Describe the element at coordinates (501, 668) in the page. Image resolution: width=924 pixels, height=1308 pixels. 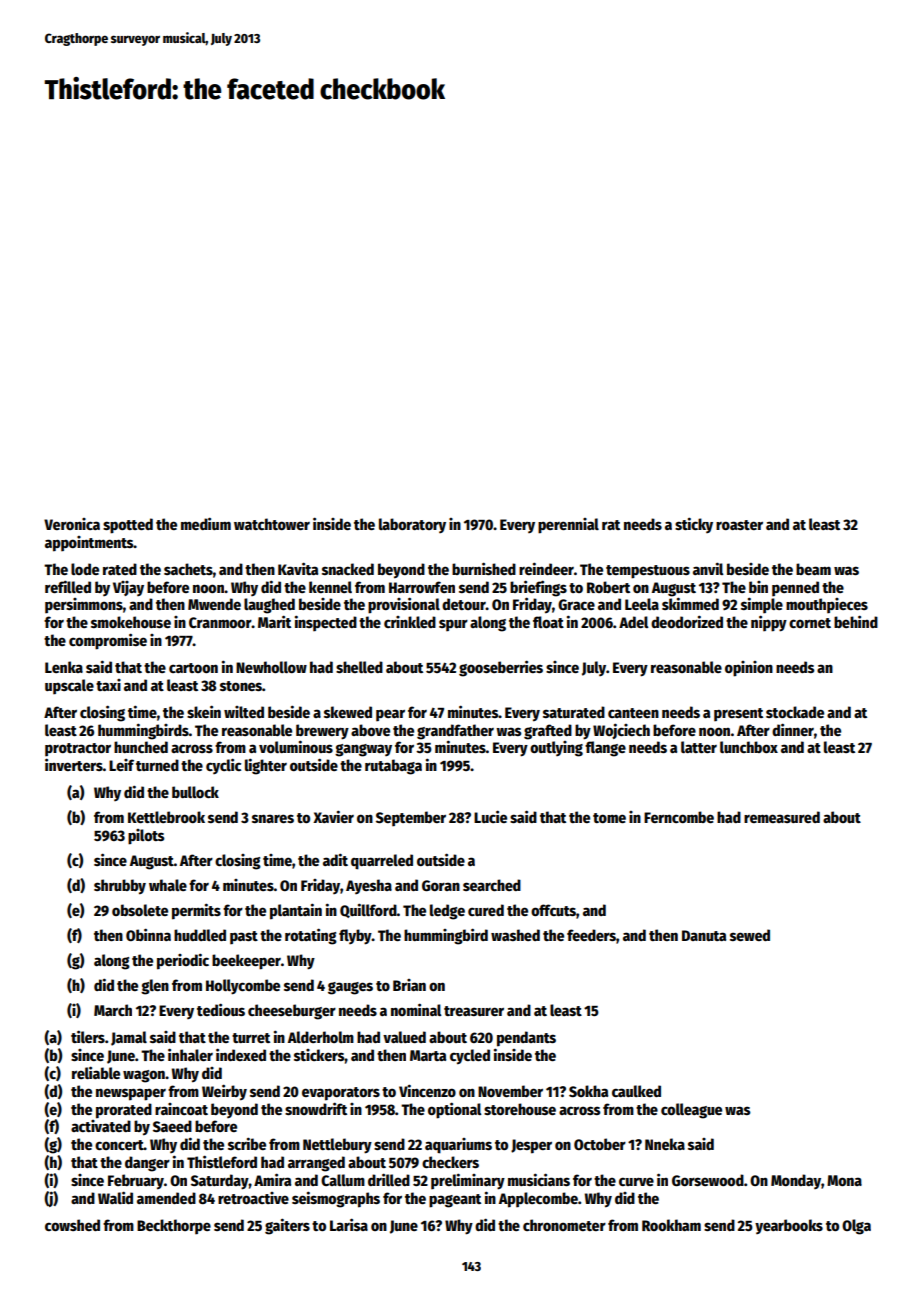
I see `gooseberries` at that location.
